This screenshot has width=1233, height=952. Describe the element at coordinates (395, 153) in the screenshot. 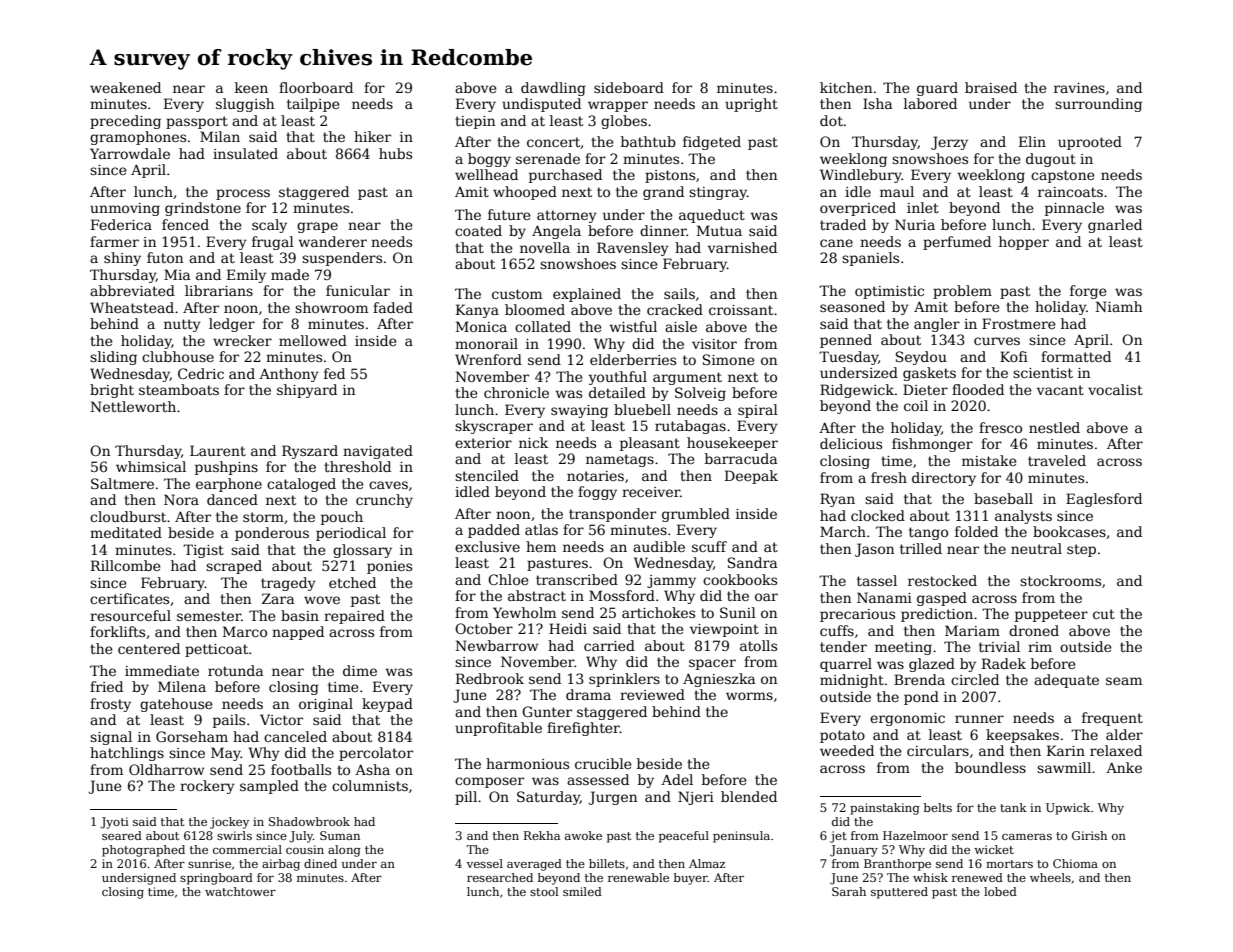

I see `hubs` at that location.
